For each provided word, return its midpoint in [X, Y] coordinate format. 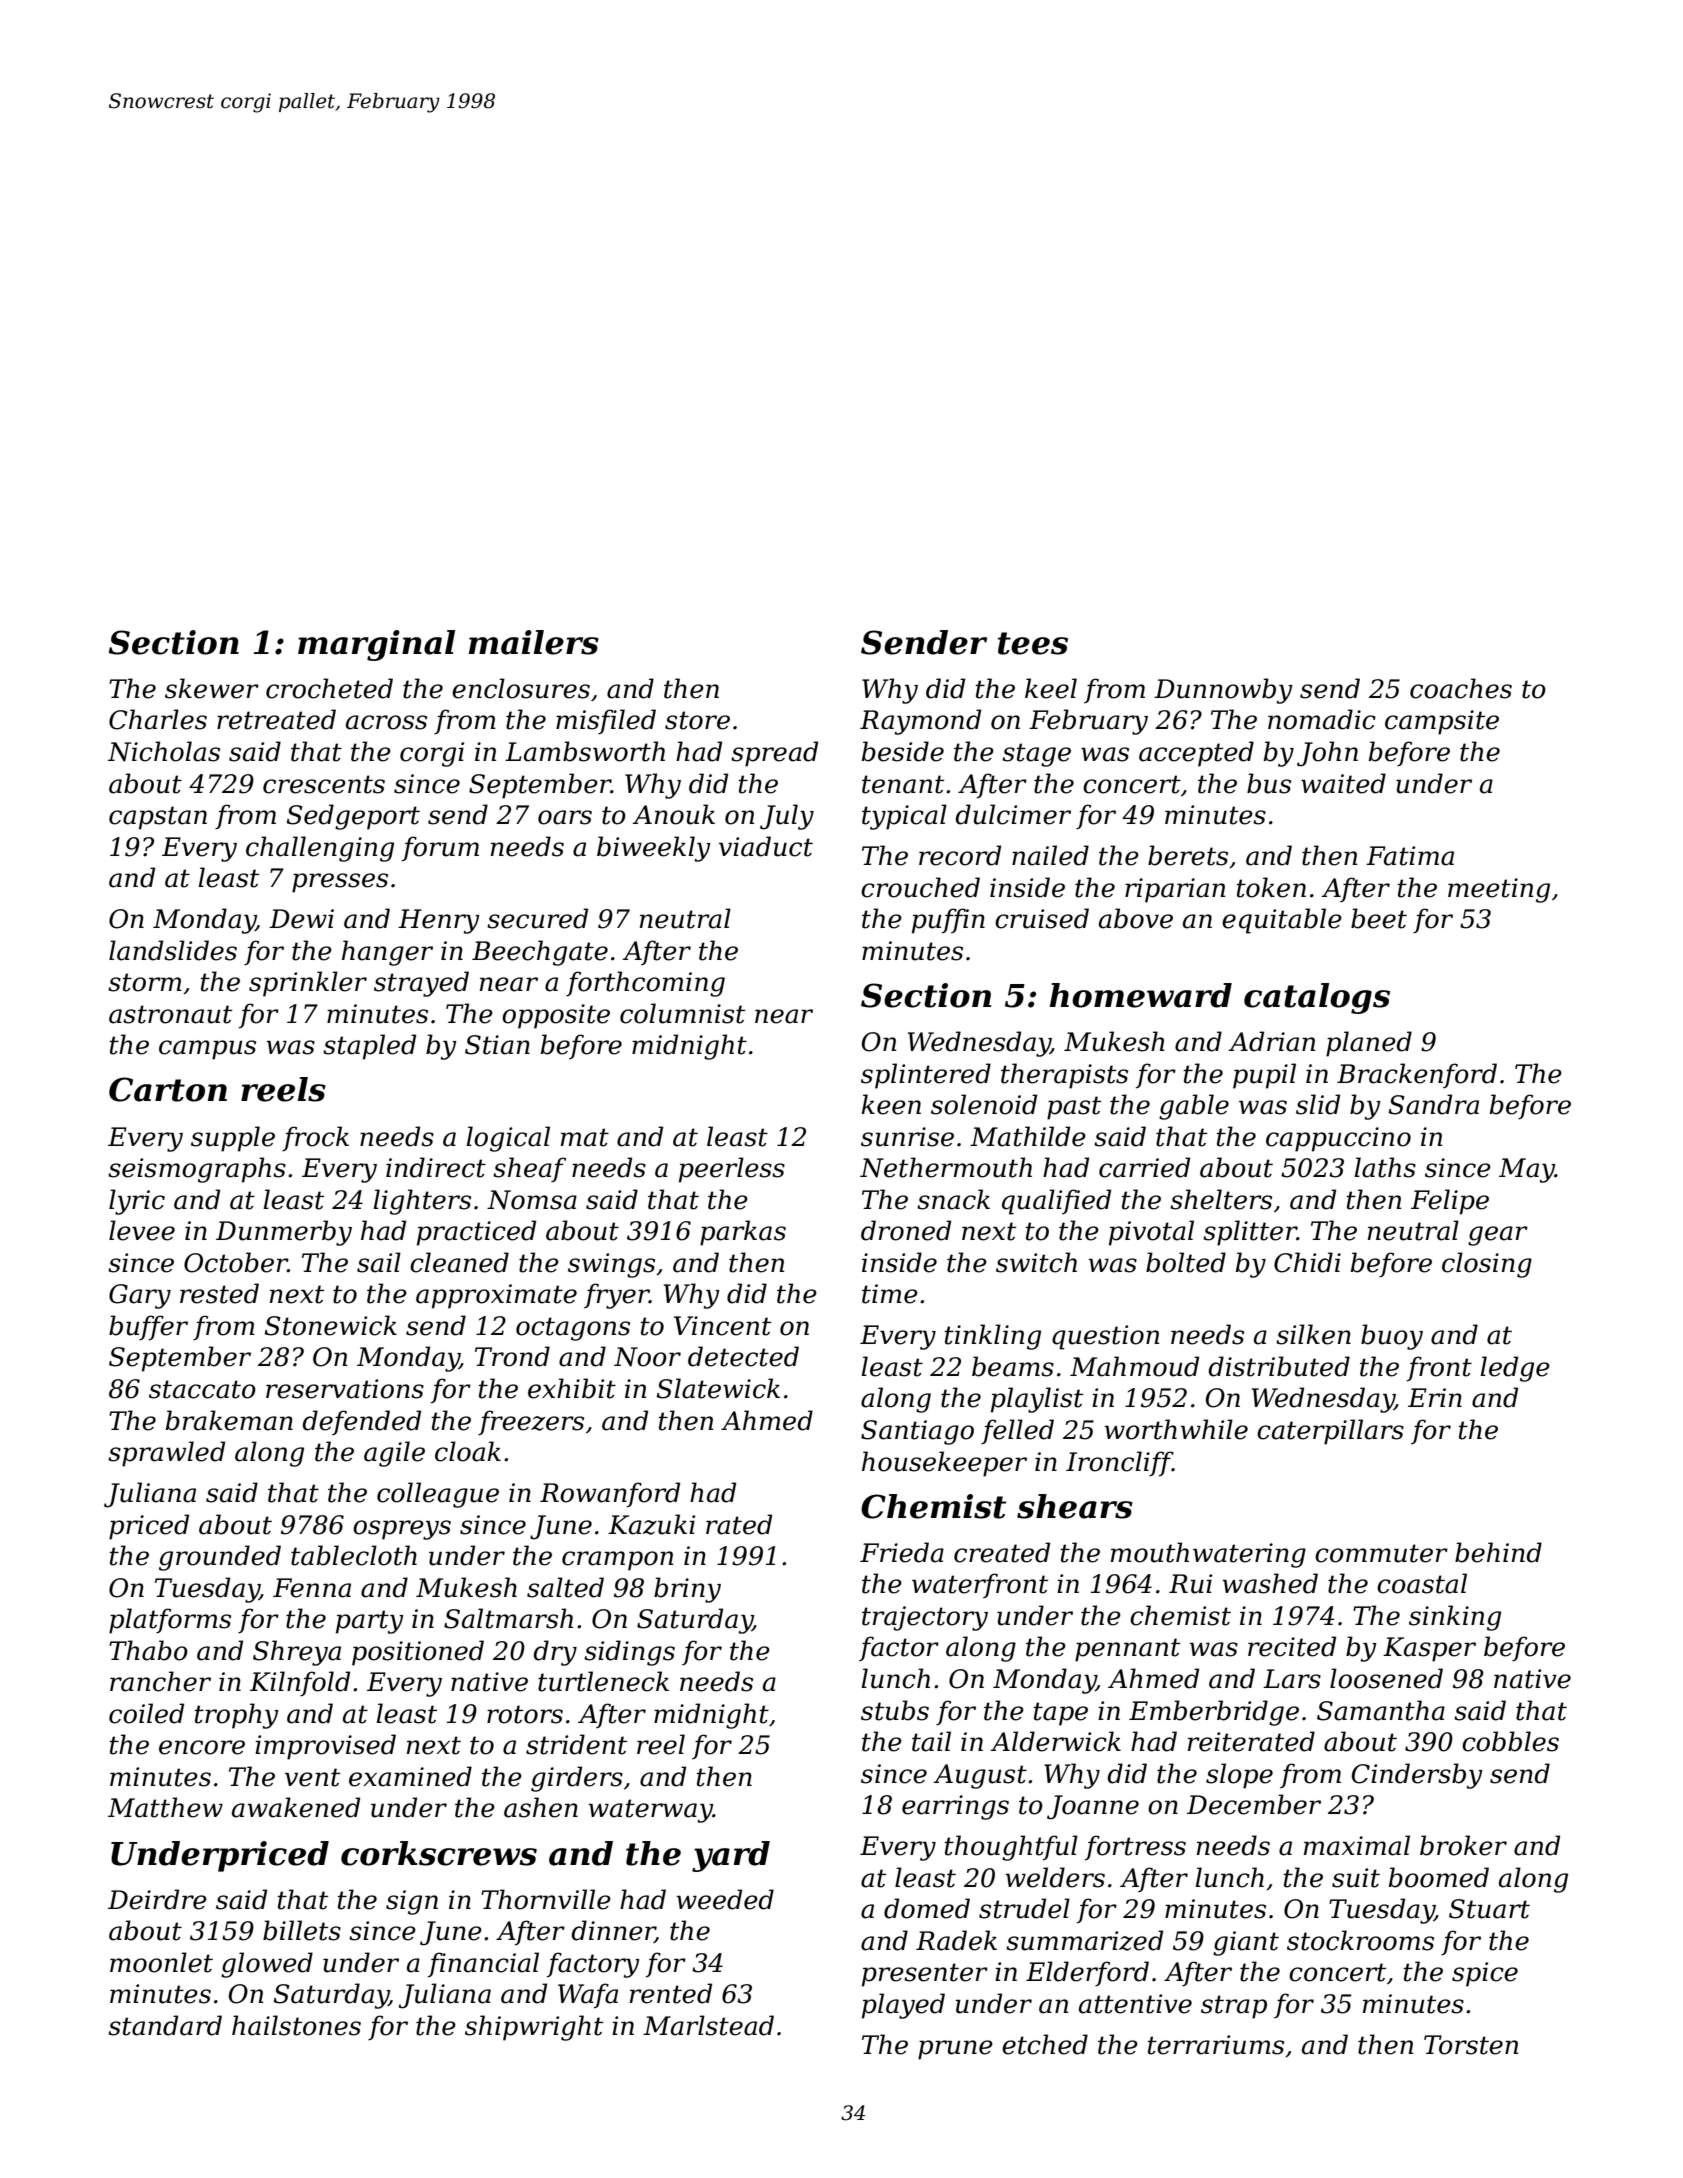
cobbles [1510, 1741]
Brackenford [1417, 1075]
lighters [422, 1202]
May [1527, 1170]
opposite [556, 1016]
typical [904, 817]
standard [165, 2025]
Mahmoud [1134, 1366]
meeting [1499, 890]
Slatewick [718, 1388]
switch [1036, 1262]
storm [145, 982]
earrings [955, 1807]
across [386, 722]
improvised [325, 1747]
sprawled [166, 1454]
